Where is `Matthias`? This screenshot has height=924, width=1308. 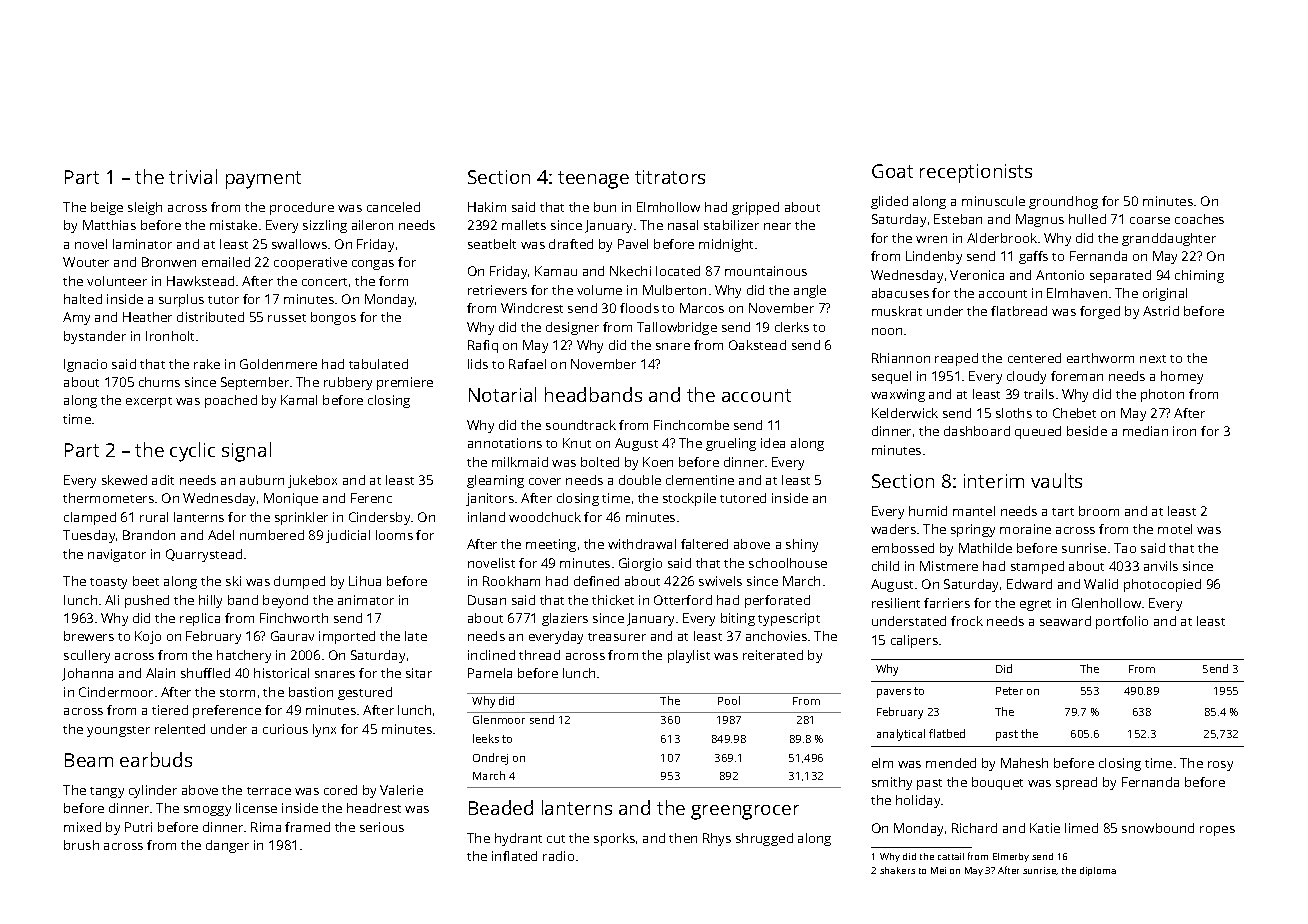
Matthias is located at coordinates (109, 225).
